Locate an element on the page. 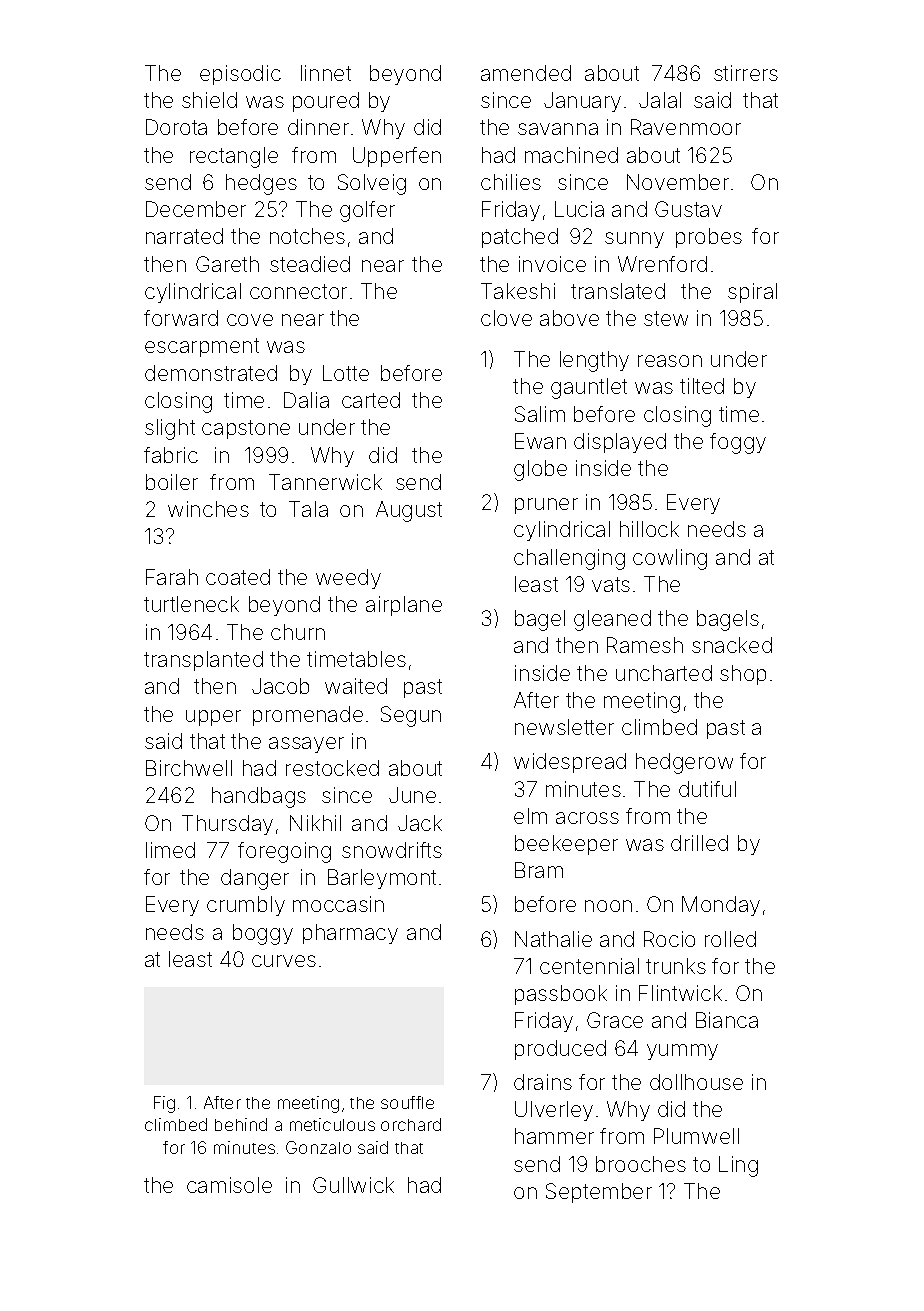 This page has height=1311, width=924. tilted is located at coordinates (702, 386).
